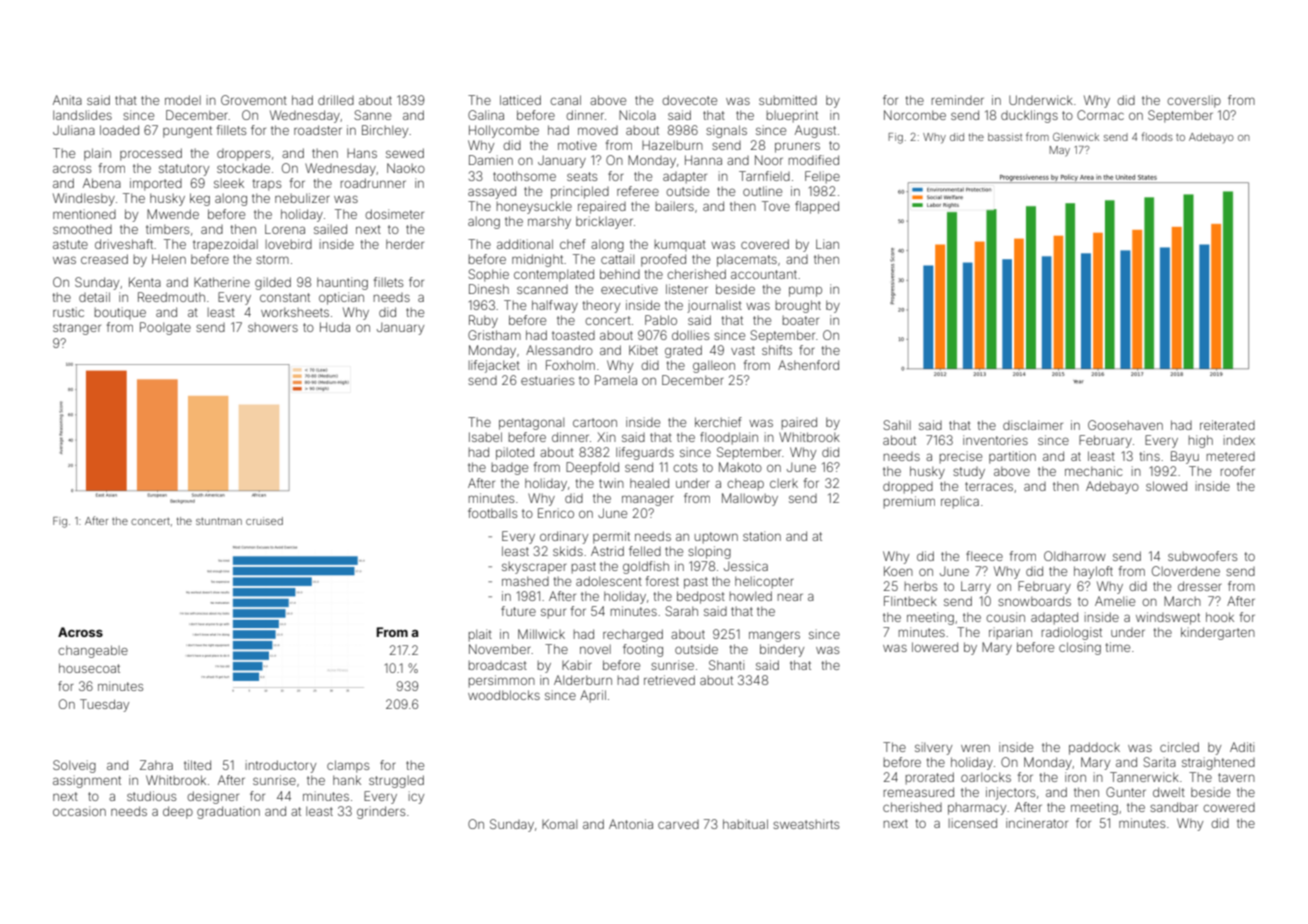  I want to click on Hanna, so click(703, 160).
